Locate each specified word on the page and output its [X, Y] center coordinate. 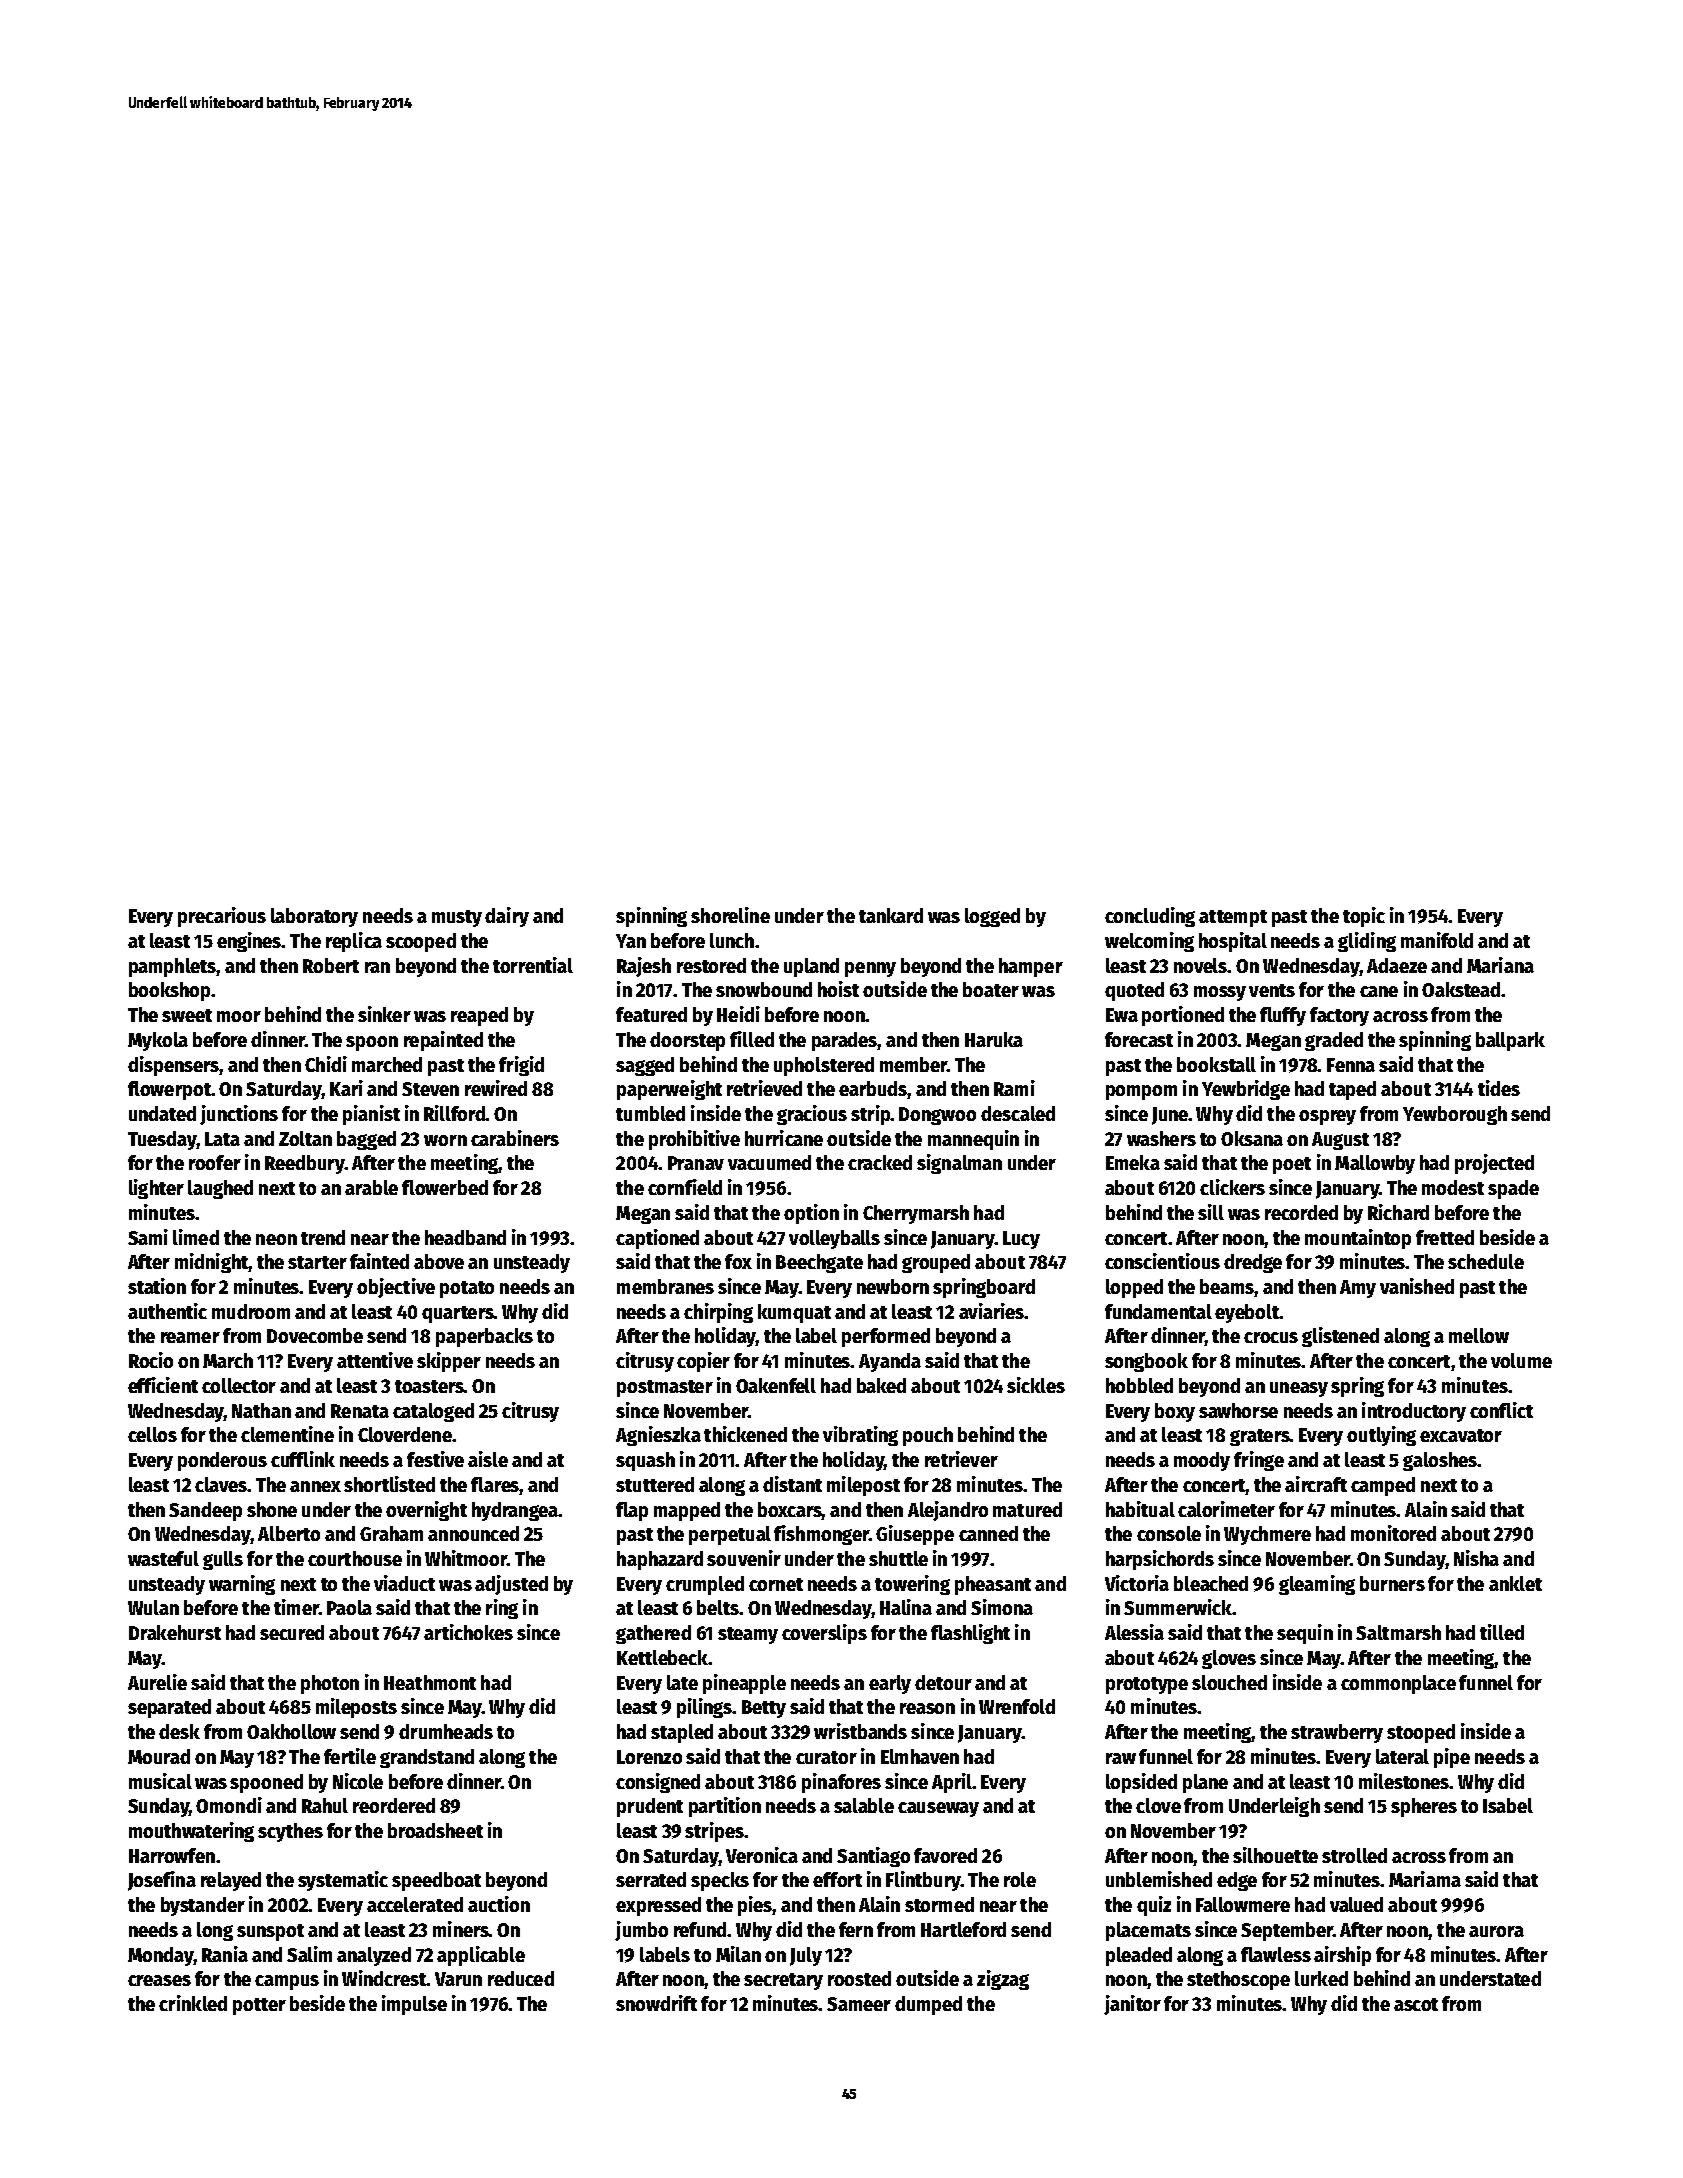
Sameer [859, 2004]
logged [992, 917]
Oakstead [1461, 989]
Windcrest [384, 1978]
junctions [239, 1115]
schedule [1486, 1261]
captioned [657, 1239]
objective [396, 1288]
